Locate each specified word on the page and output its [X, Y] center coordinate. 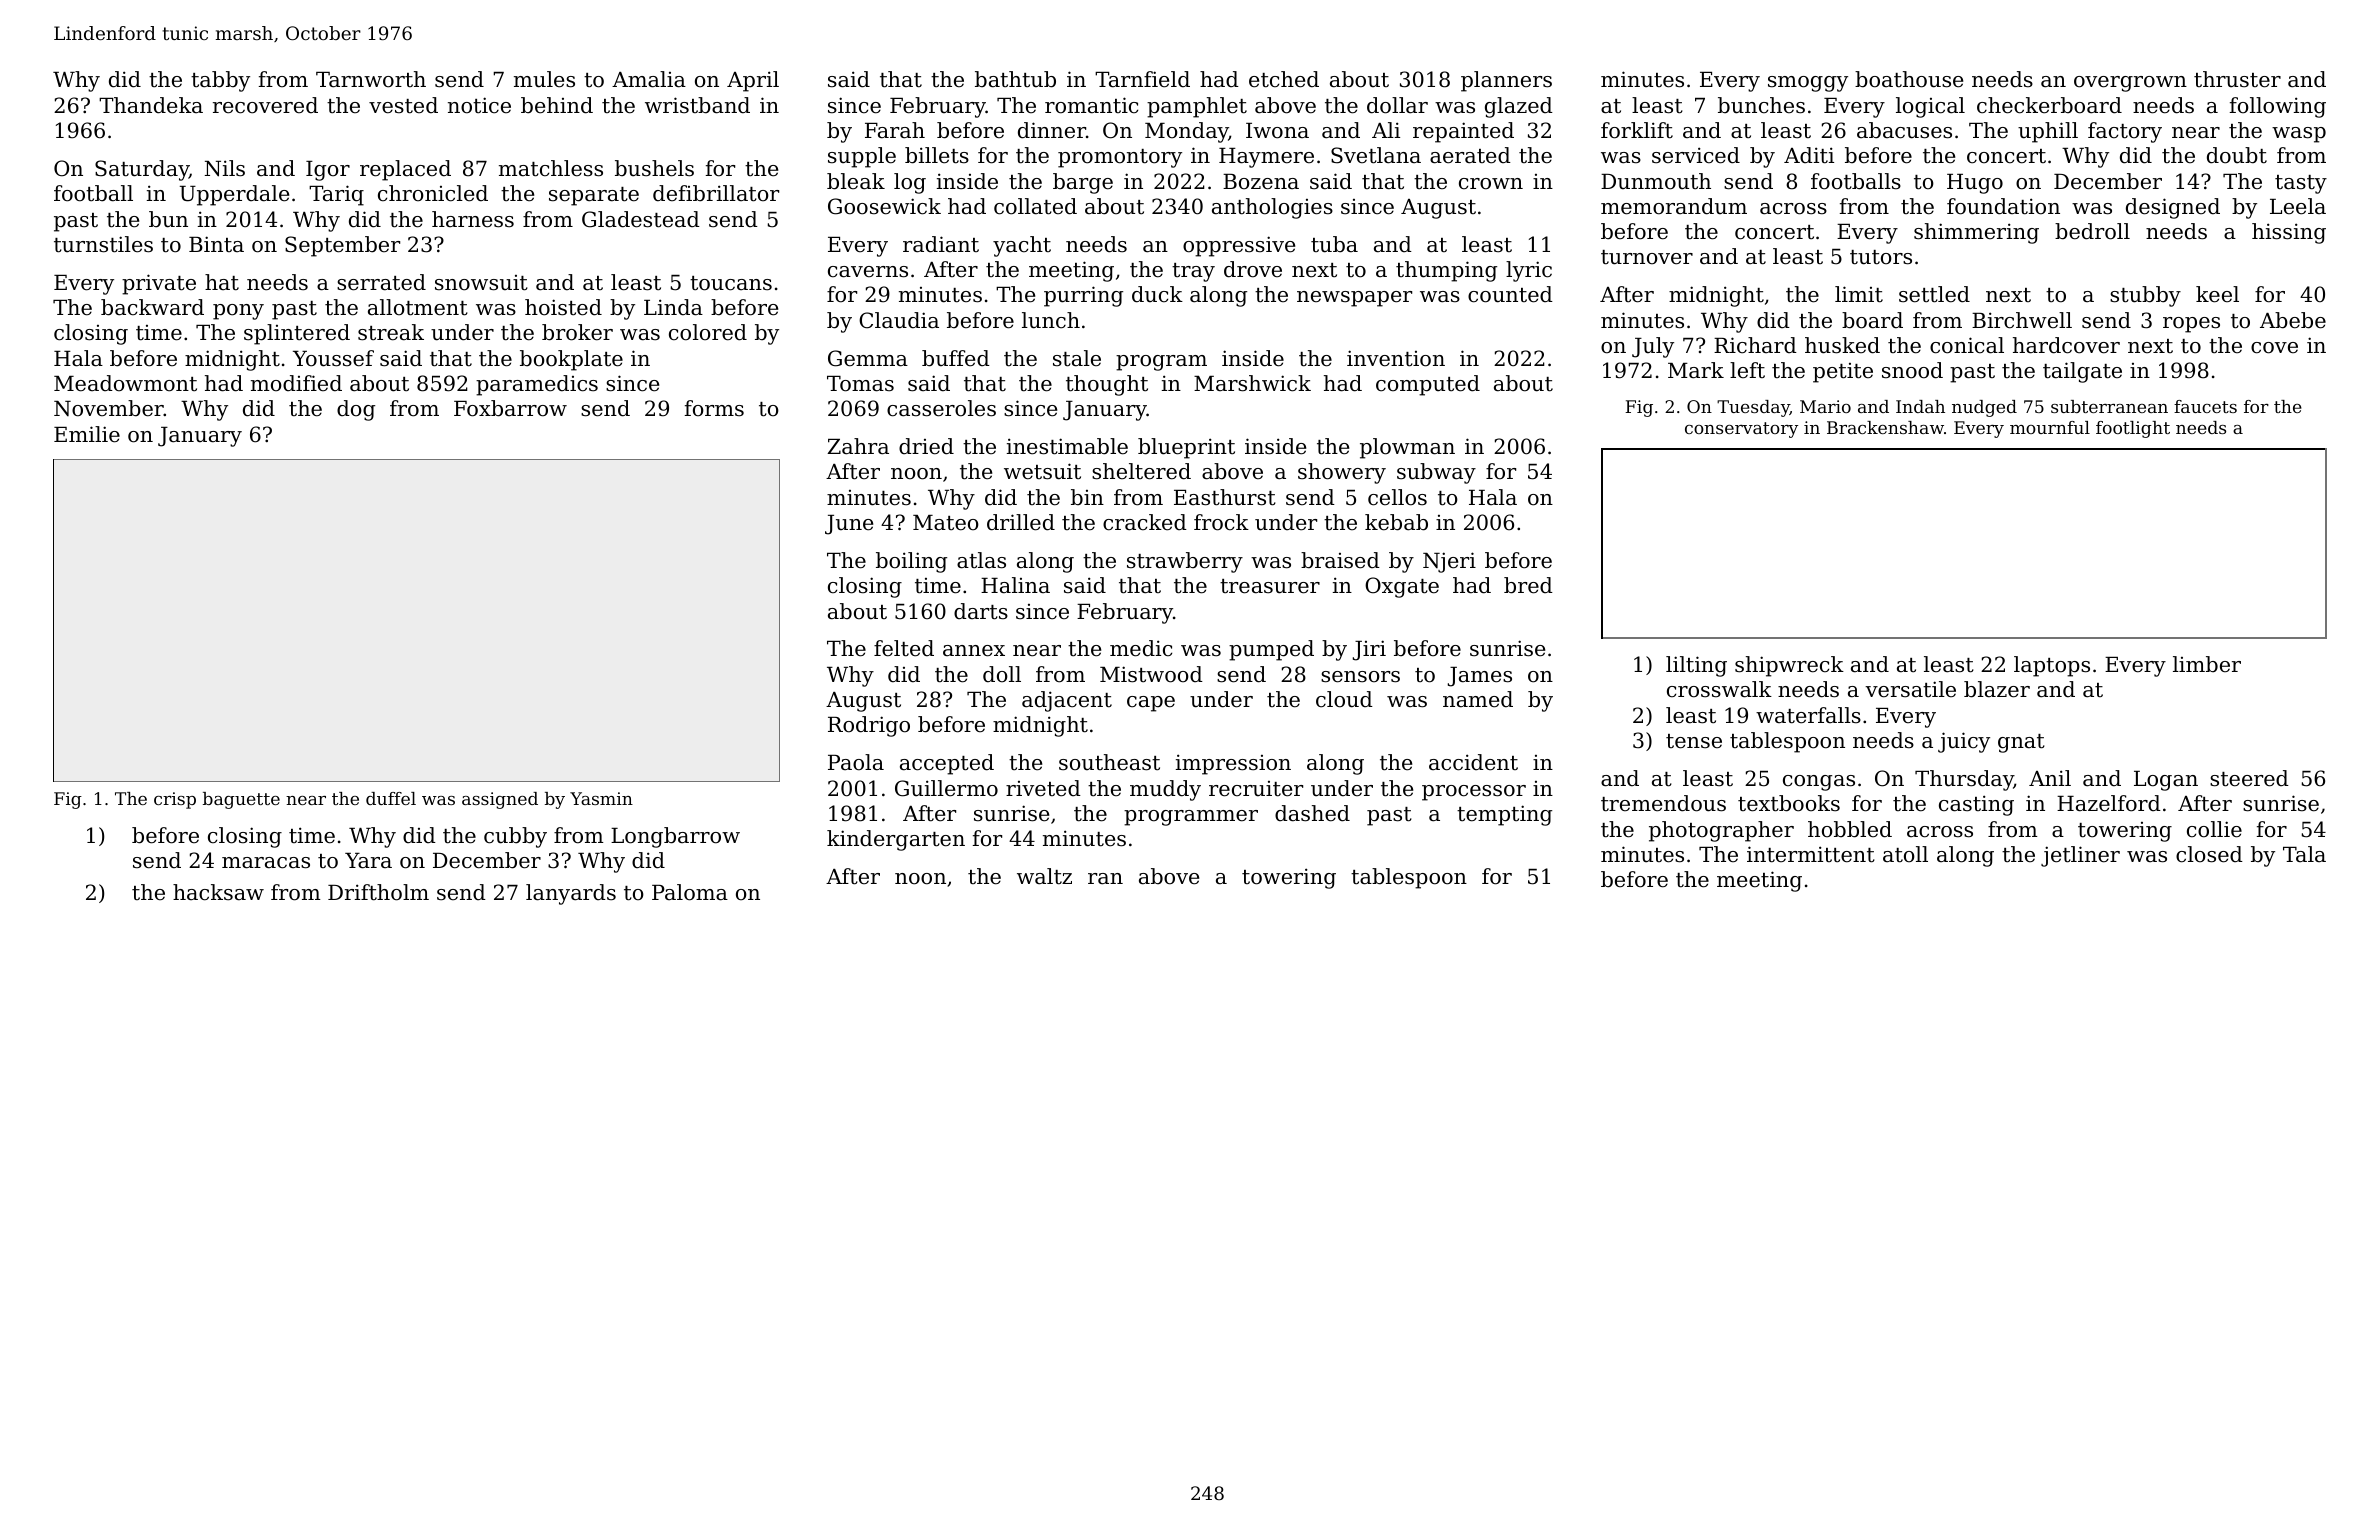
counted [1510, 294]
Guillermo [946, 788]
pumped [1271, 650]
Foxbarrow [510, 408]
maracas [266, 863]
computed [1428, 385]
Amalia [649, 79]
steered [2249, 778]
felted [904, 648]
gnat [2021, 743]
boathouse [1909, 79]
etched [1284, 79]
